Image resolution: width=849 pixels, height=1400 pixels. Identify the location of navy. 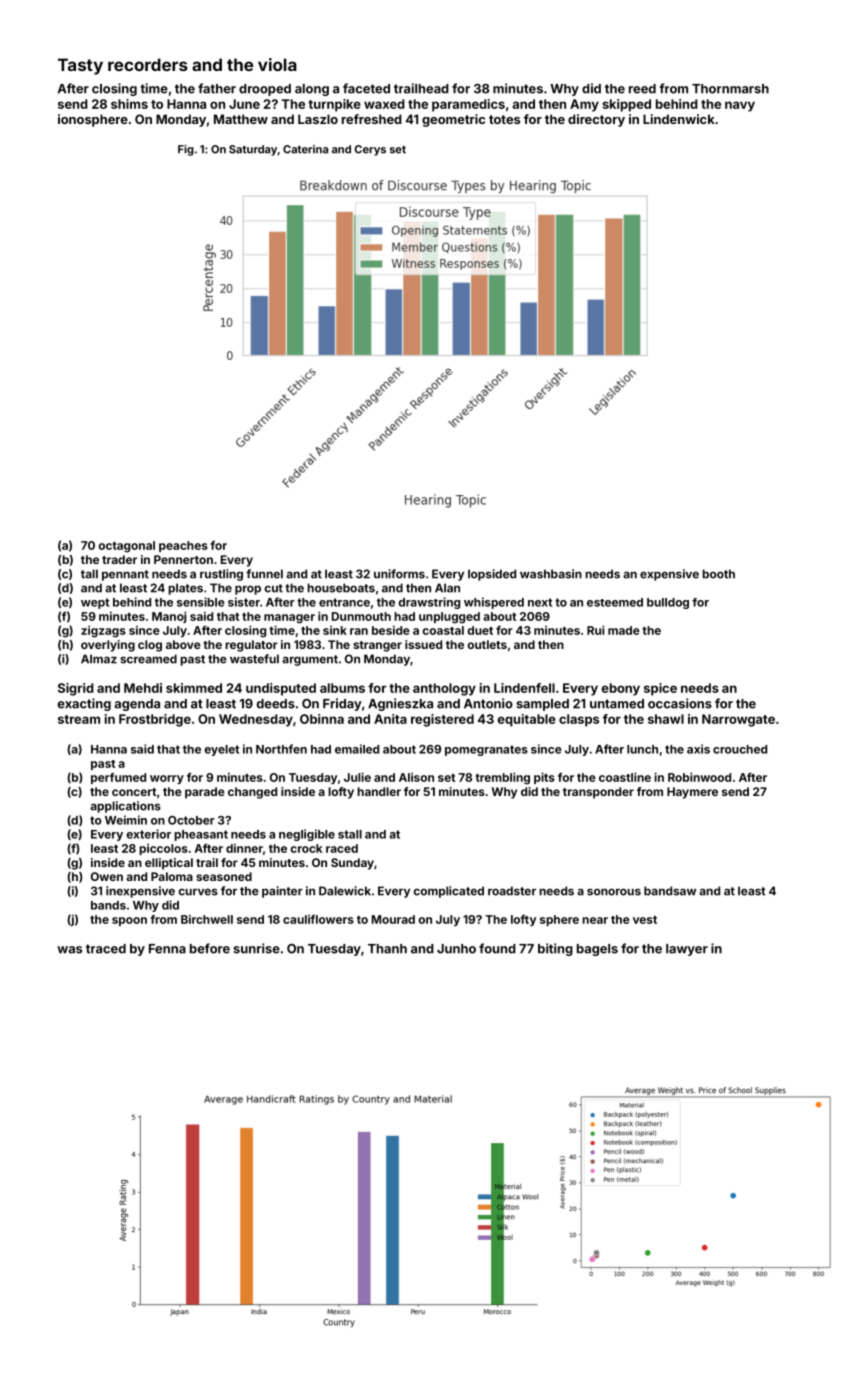
(740, 106).
